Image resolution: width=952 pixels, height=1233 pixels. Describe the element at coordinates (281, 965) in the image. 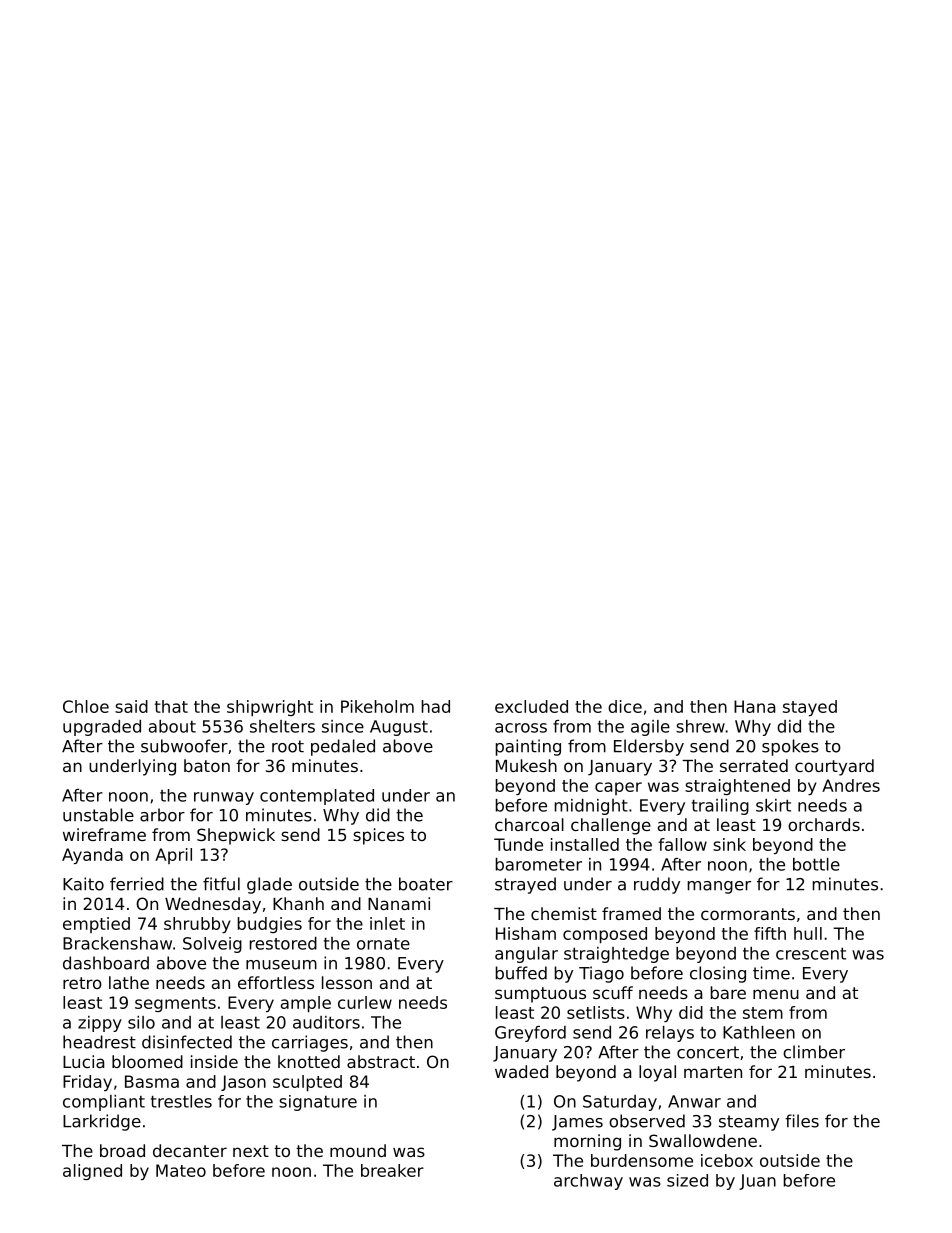

I see `museum` at that location.
